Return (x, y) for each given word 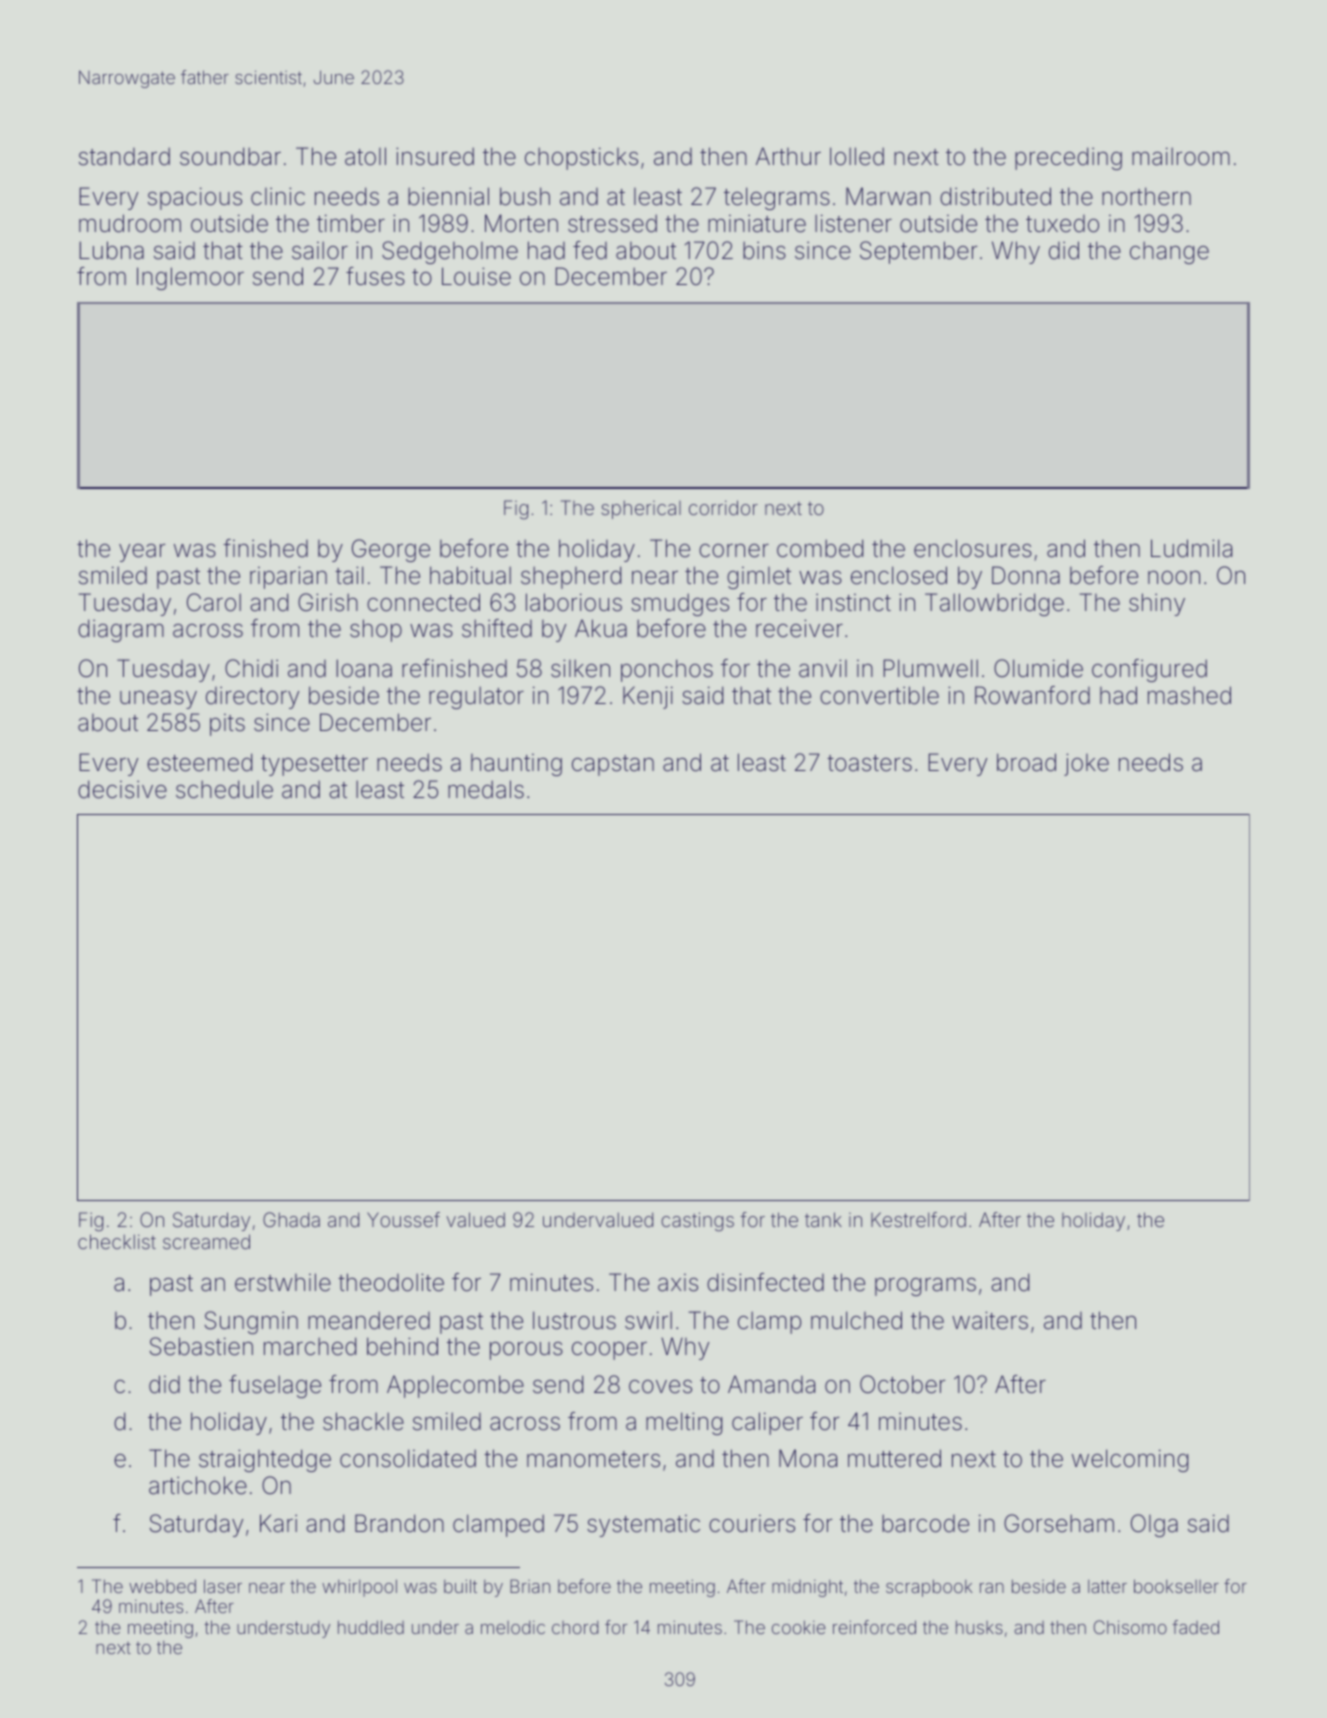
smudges (680, 604)
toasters (869, 763)
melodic (513, 1627)
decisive (122, 789)
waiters (990, 1320)
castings (697, 1221)
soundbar (230, 156)
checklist (117, 1241)
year (142, 553)
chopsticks (581, 158)
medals (486, 789)
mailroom (1181, 156)
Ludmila (1191, 548)
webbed (162, 1586)
